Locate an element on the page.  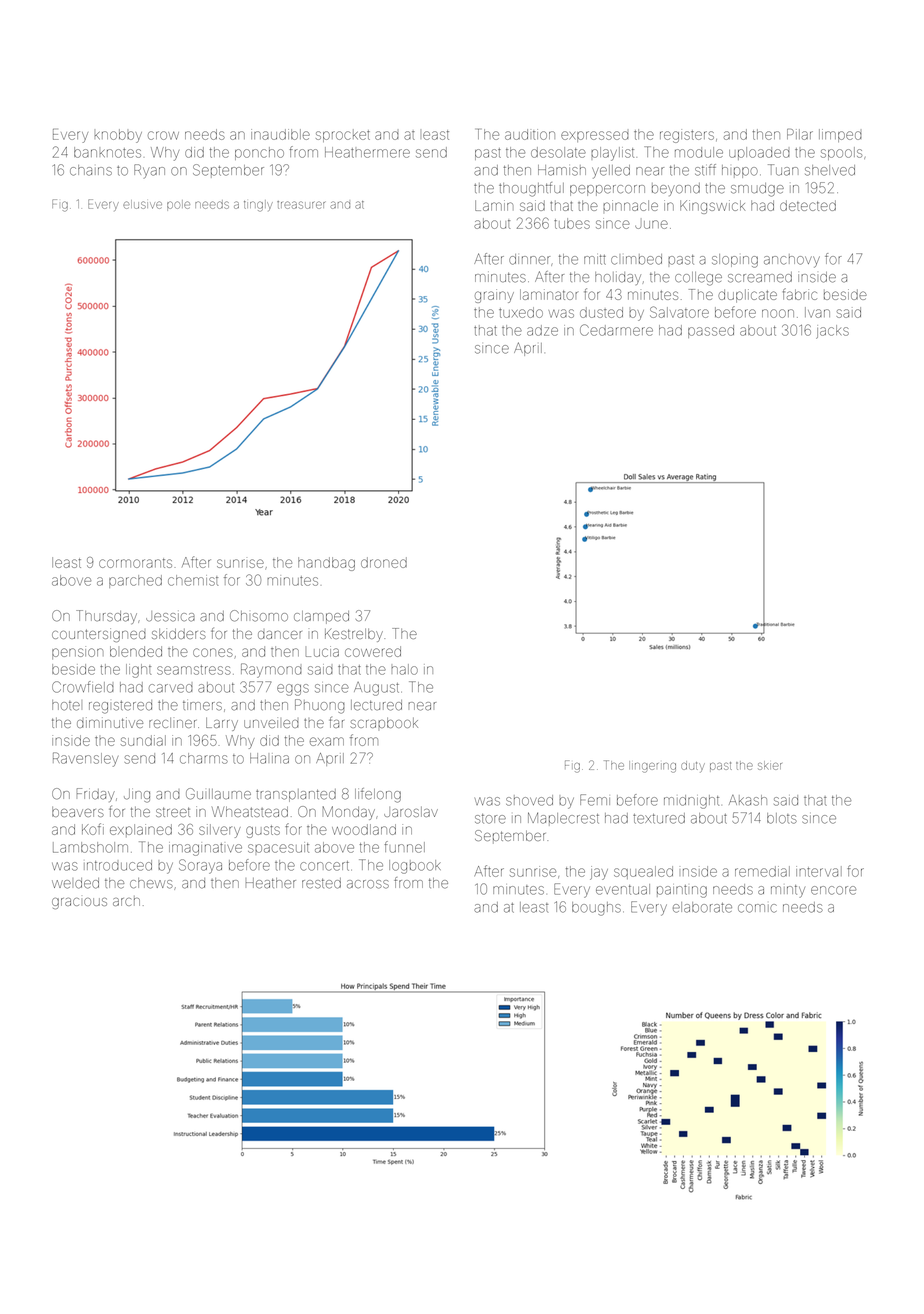
inaudible is located at coordinates (280, 134).
